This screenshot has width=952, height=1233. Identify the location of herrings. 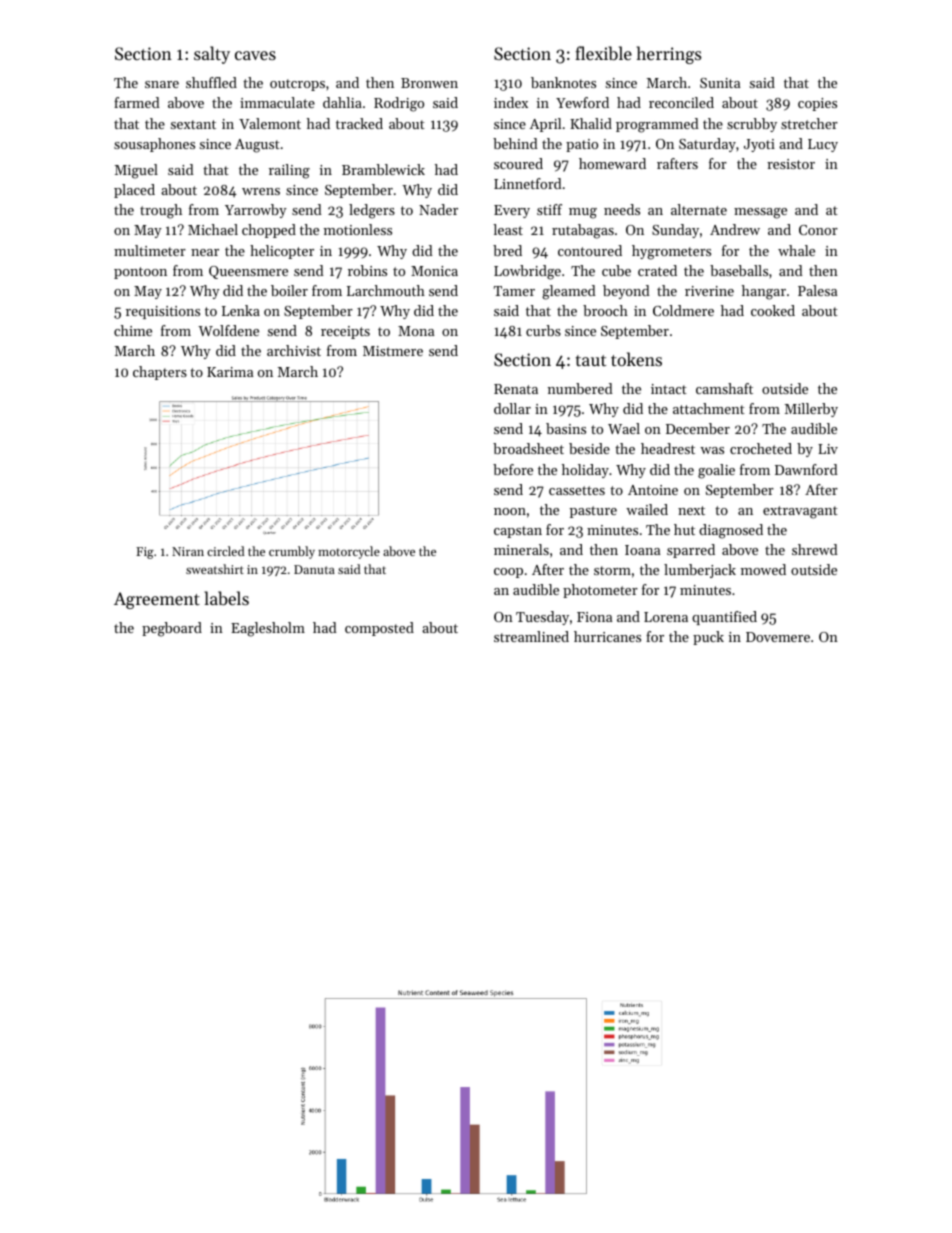
(669, 55).
